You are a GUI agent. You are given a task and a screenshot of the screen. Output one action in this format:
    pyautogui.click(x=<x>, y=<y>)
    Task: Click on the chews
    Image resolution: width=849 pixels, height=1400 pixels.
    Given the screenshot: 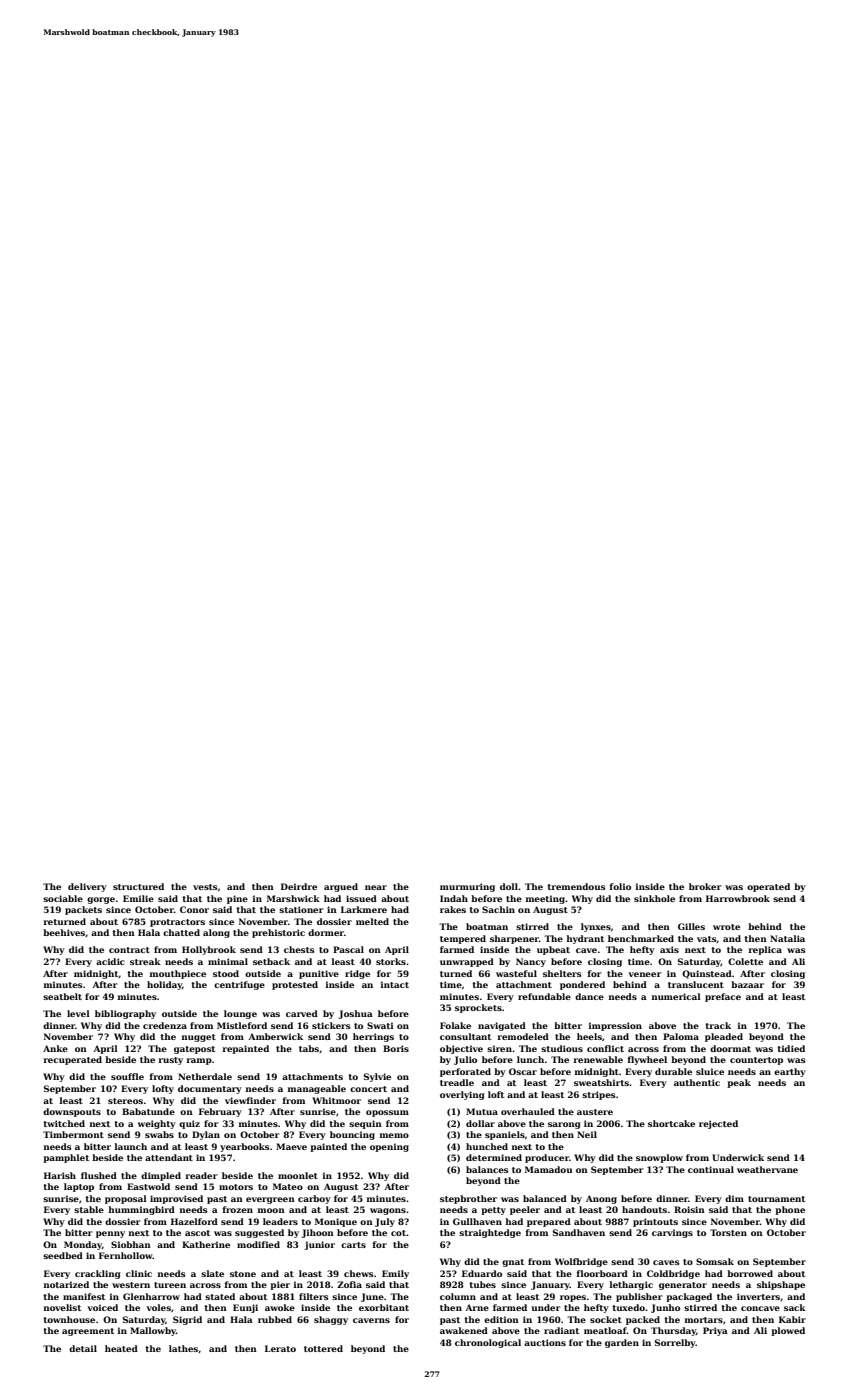 What is the action you would take?
    pyautogui.click(x=359, y=1273)
